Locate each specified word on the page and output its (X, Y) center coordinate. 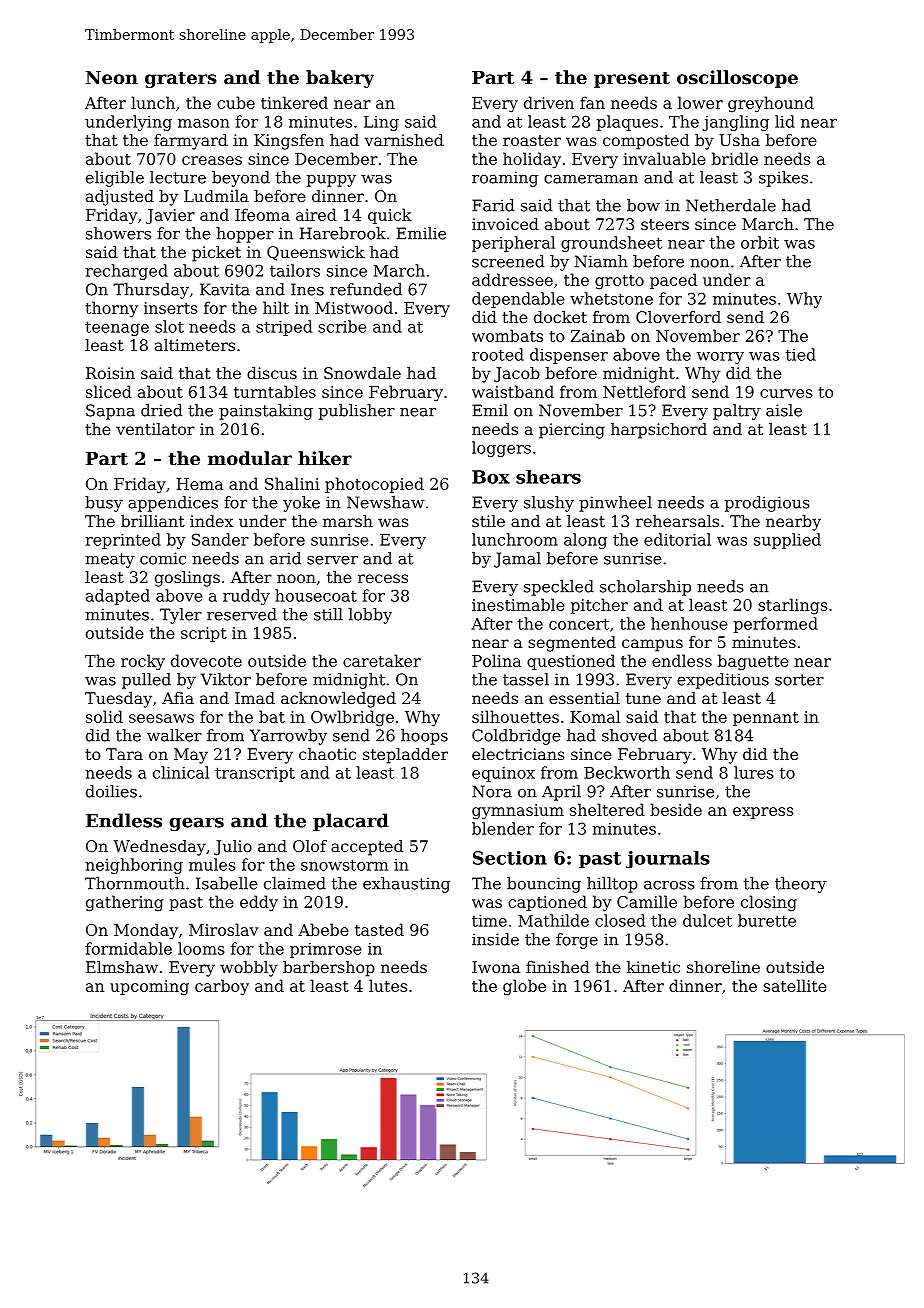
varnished (404, 140)
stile (488, 521)
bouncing (544, 885)
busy (104, 504)
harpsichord (659, 431)
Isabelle (227, 883)
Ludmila (216, 196)
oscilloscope (737, 79)
